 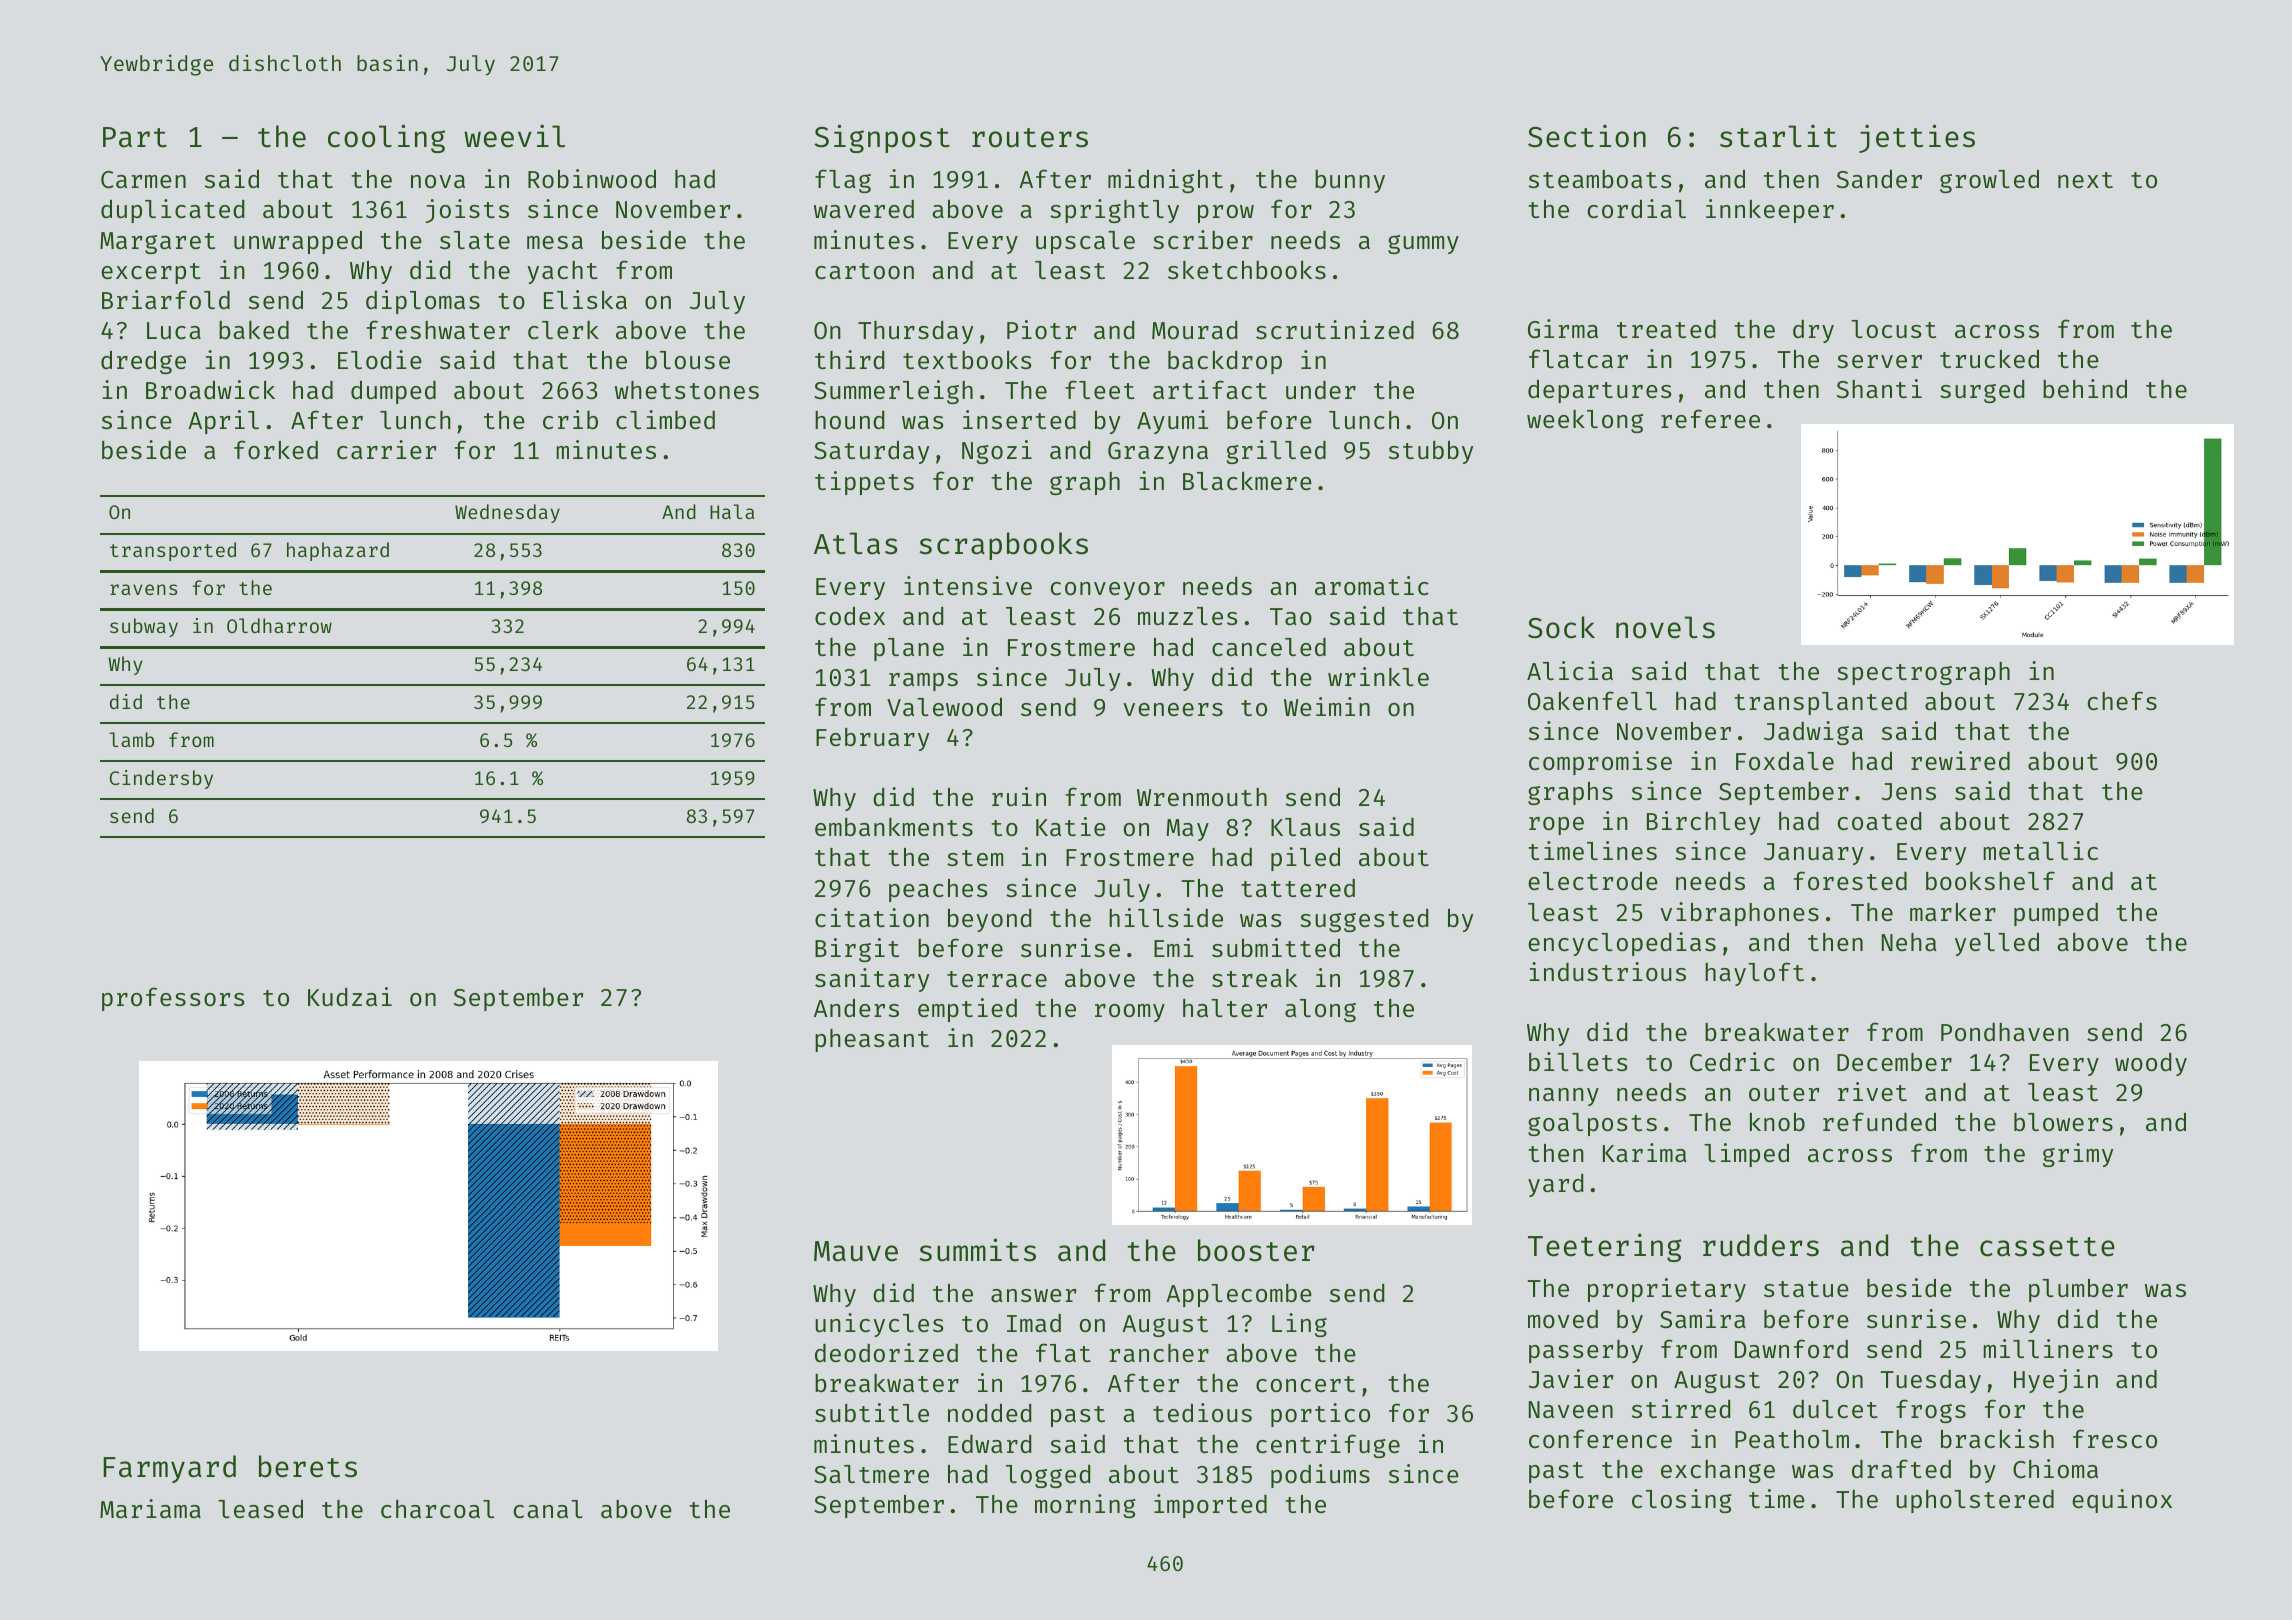 I want to click on Mariama, so click(x=150, y=1508).
